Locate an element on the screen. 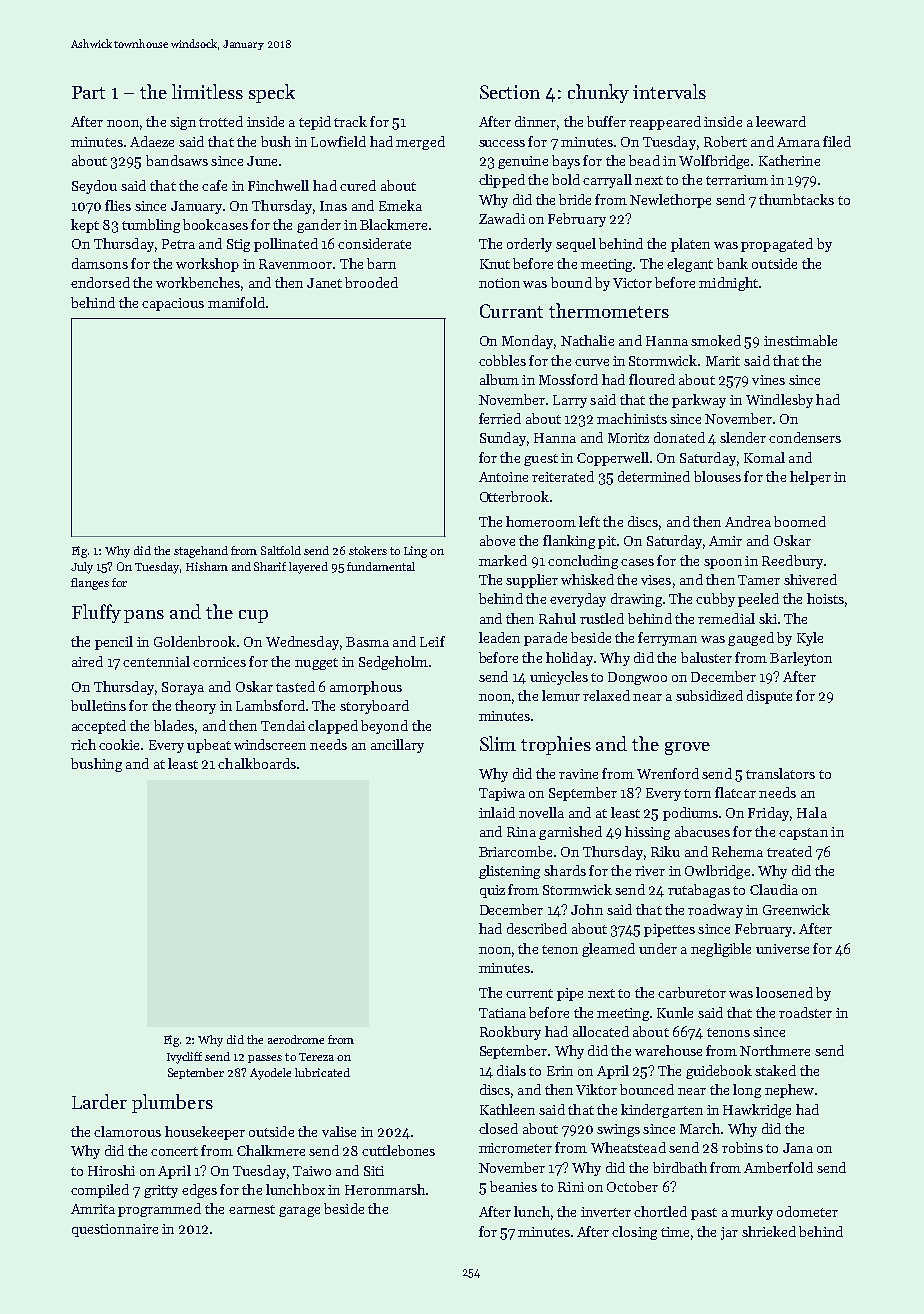 The width and height of the screenshot is (924, 1314). Janet is located at coordinates (324, 283).
